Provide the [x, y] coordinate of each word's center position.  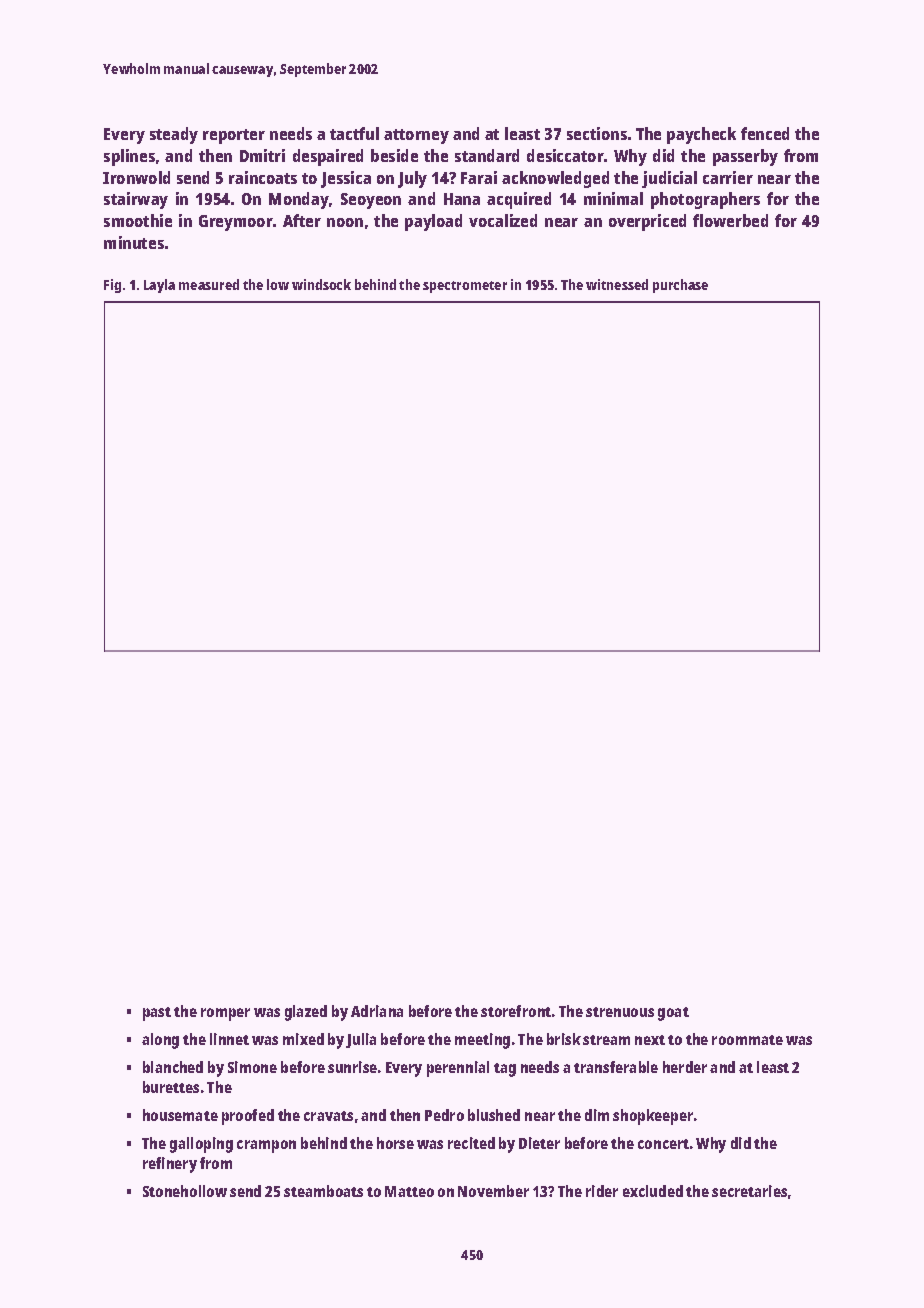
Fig [112, 286]
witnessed [617, 284]
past [157, 1014]
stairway [136, 200]
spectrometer [465, 287]
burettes [171, 1087]
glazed [306, 1013]
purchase [680, 286]
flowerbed [730, 220]
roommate [747, 1040]
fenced [765, 133]
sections [597, 133]
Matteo [409, 1191]
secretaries [749, 1191]
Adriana [377, 1011]
